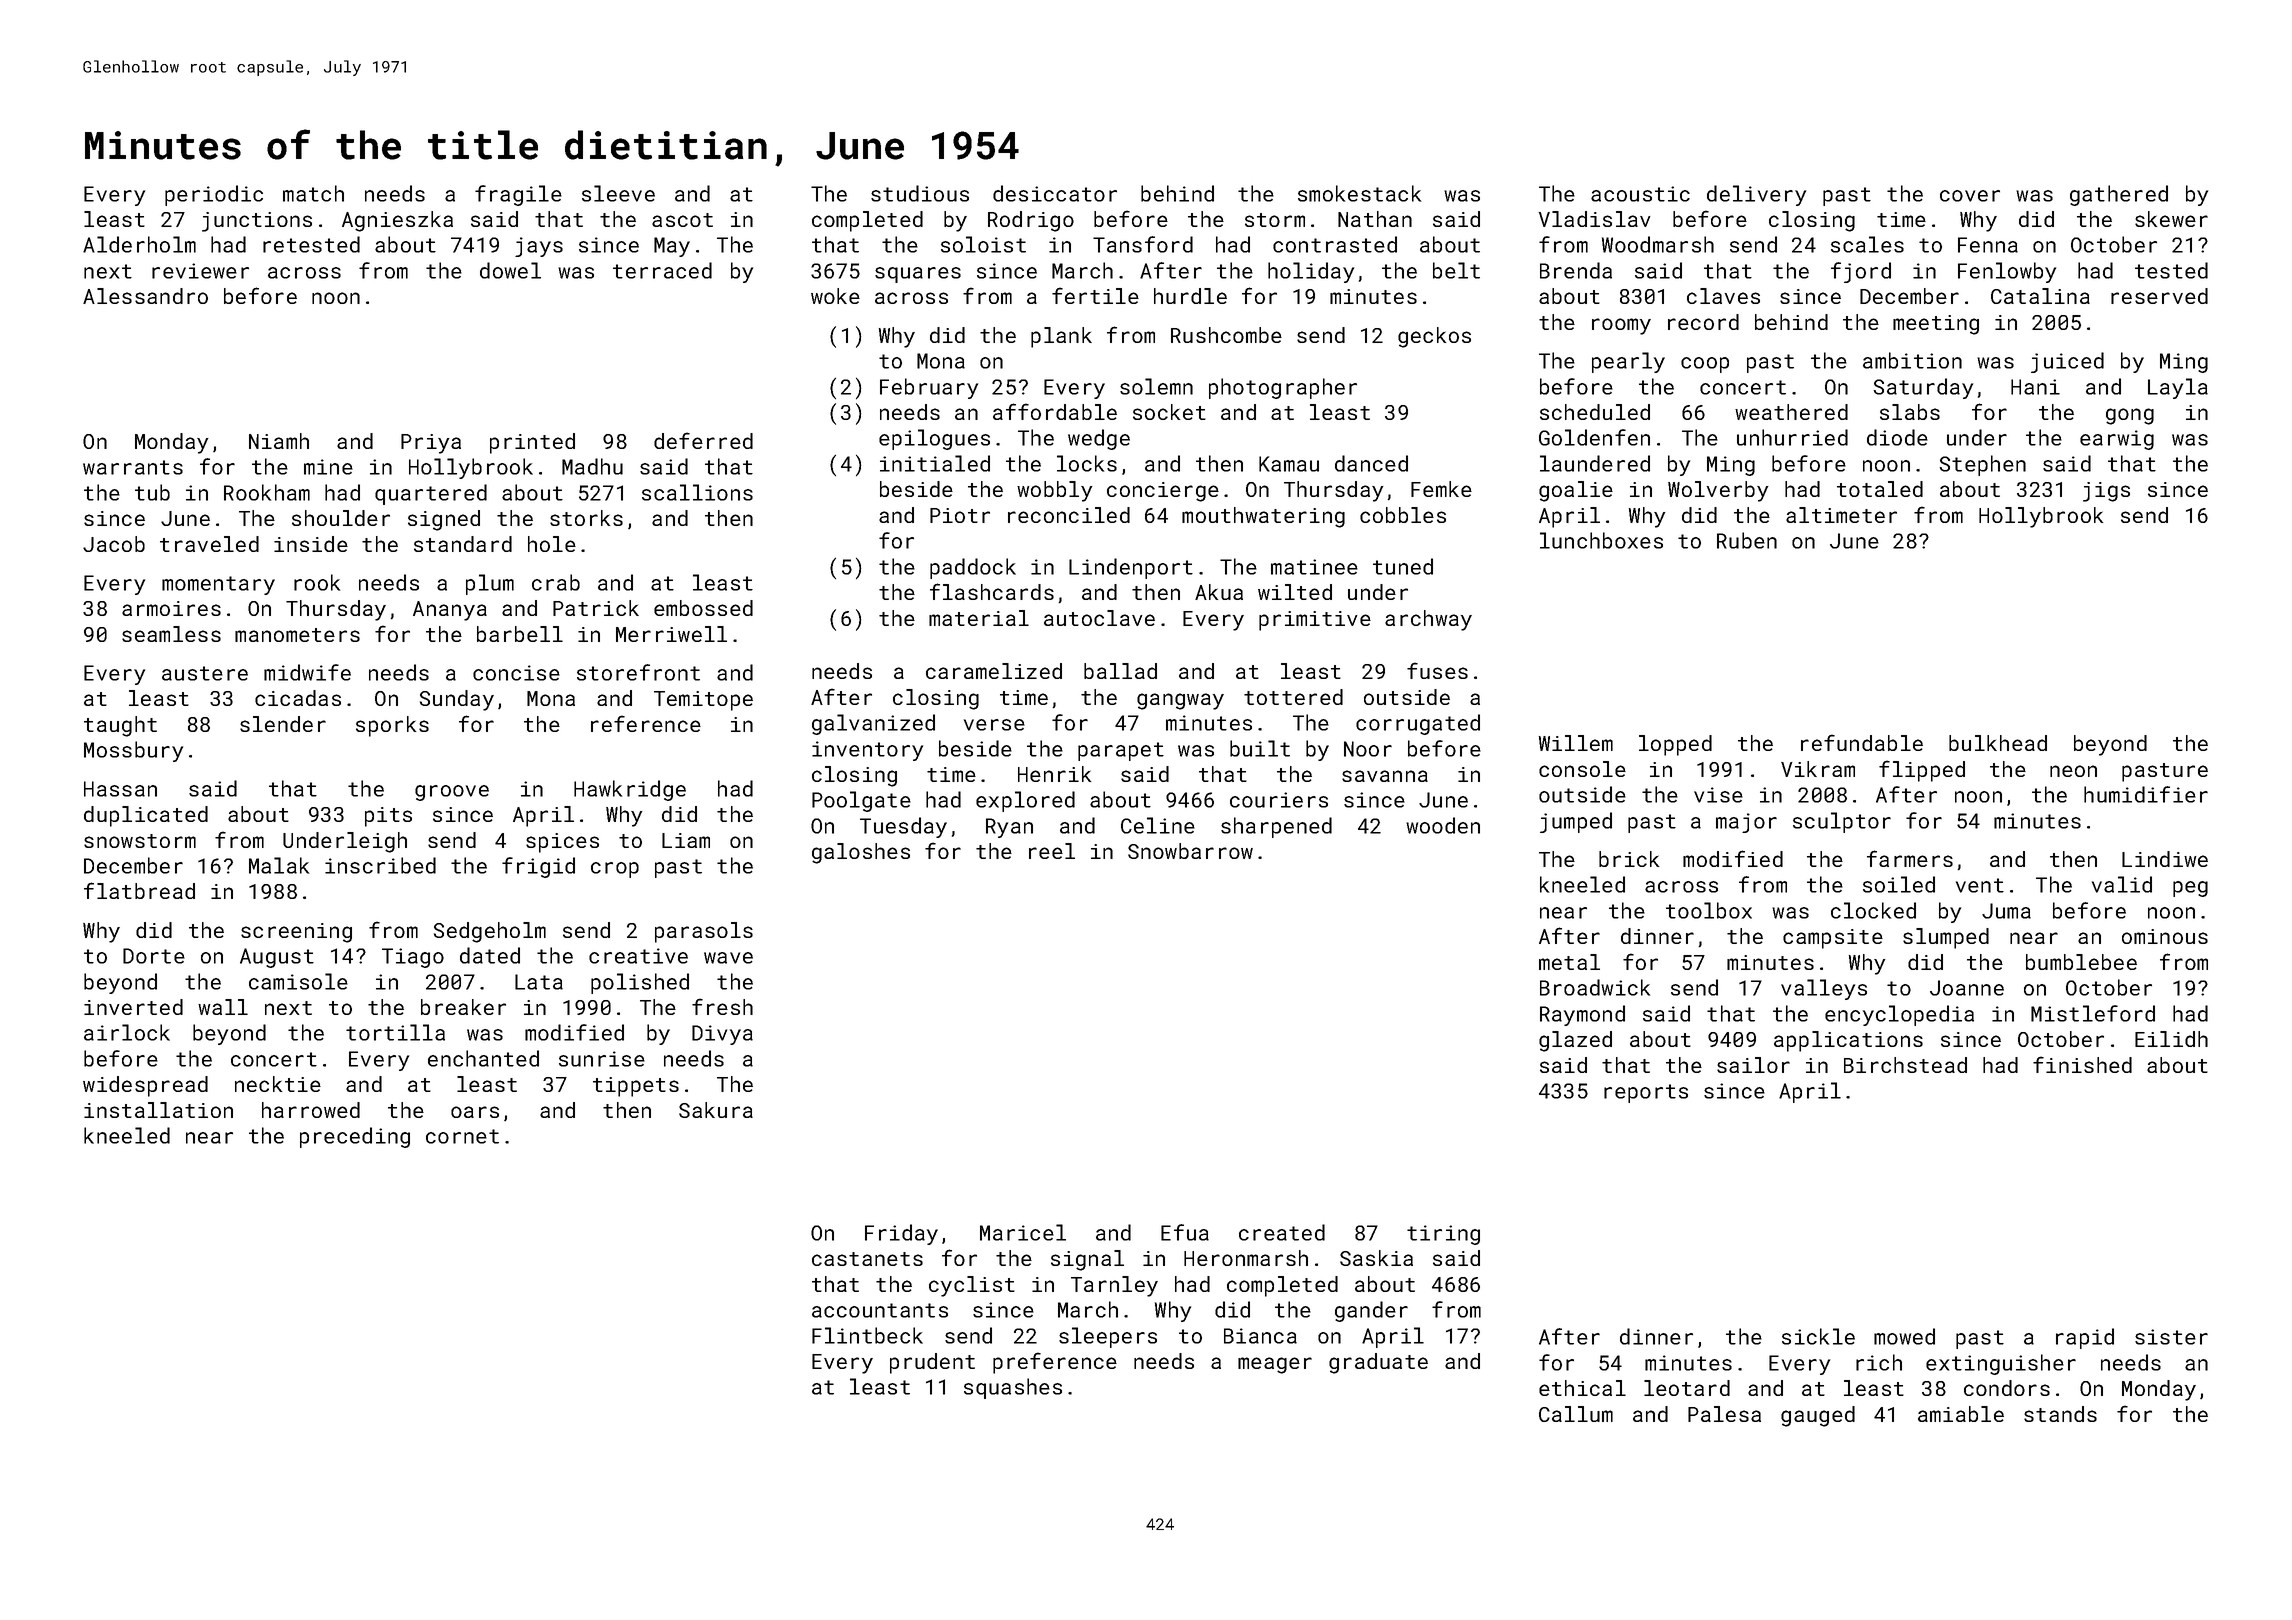 The height and width of the screenshot is (1620, 2292). I want to click on fuses, so click(1437, 670).
